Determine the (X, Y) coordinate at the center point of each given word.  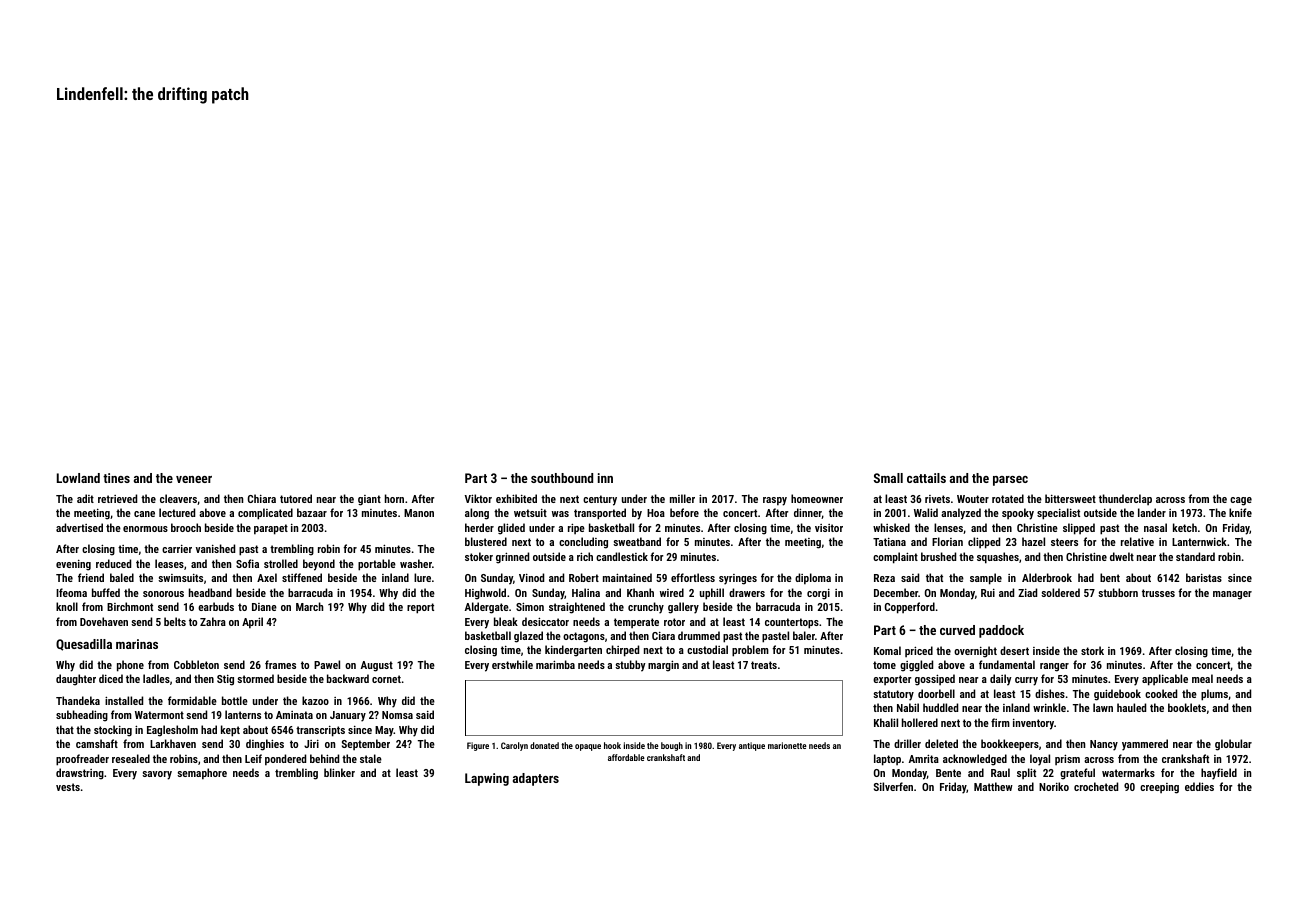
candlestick (622, 556)
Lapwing (487, 779)
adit (85, 498)
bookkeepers (1010, 745)
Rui (988, 593)
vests (68, 787)
